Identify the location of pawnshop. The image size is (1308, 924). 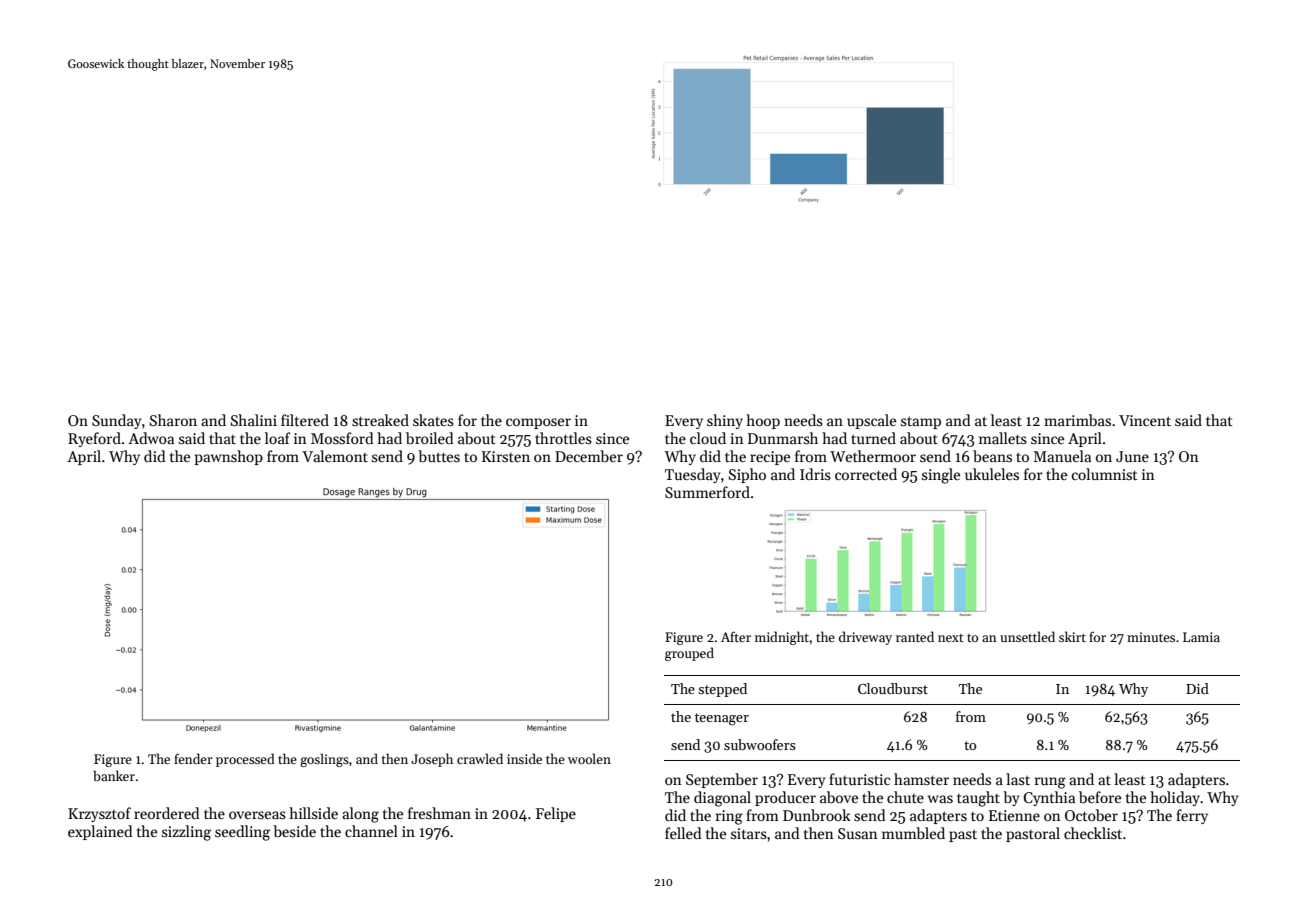
(228, 457).
